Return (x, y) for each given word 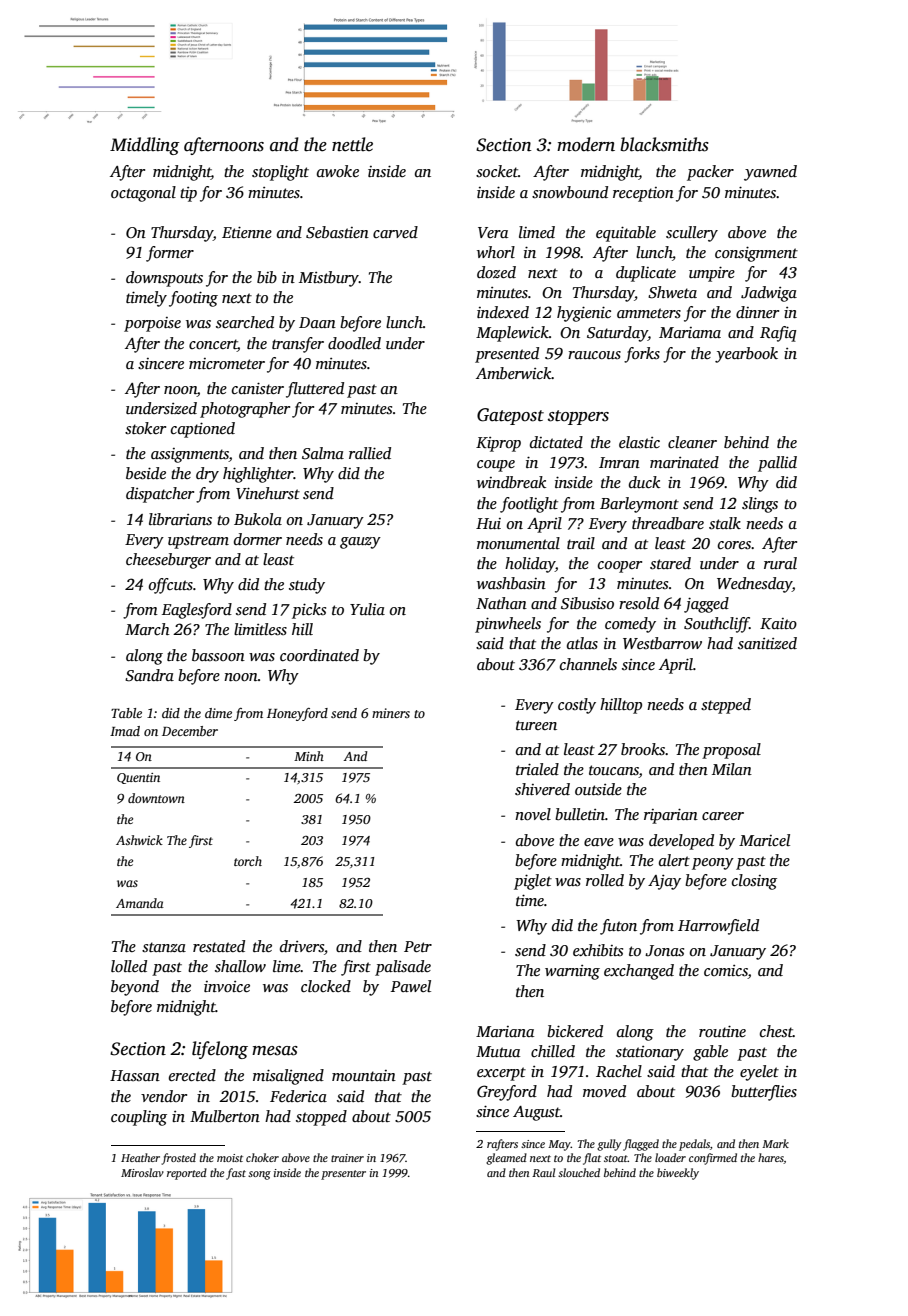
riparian (671, 816)
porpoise (152, 324)
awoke (338, 171)
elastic (639, 442)
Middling (144, 146)
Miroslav (142, 1172)
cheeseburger (168, 561)
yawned (770, 173)
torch (248, 861)
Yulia (367, 609)
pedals (694, 1145)
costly (577, 706)
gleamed (506, 1159)
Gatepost (510, 416)
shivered (542, 789)
